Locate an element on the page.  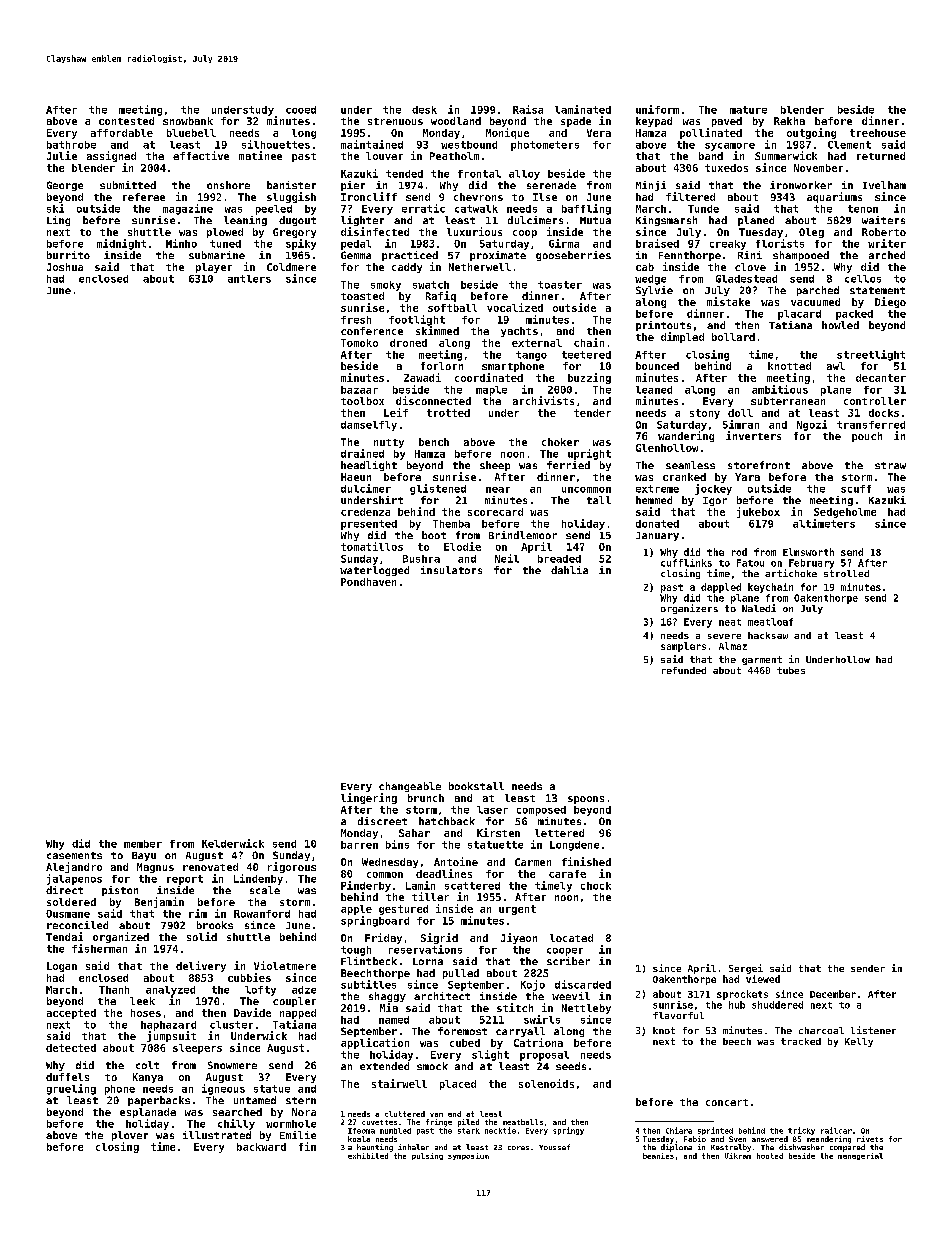
cufflinks is located at coordinates (686, 563).
